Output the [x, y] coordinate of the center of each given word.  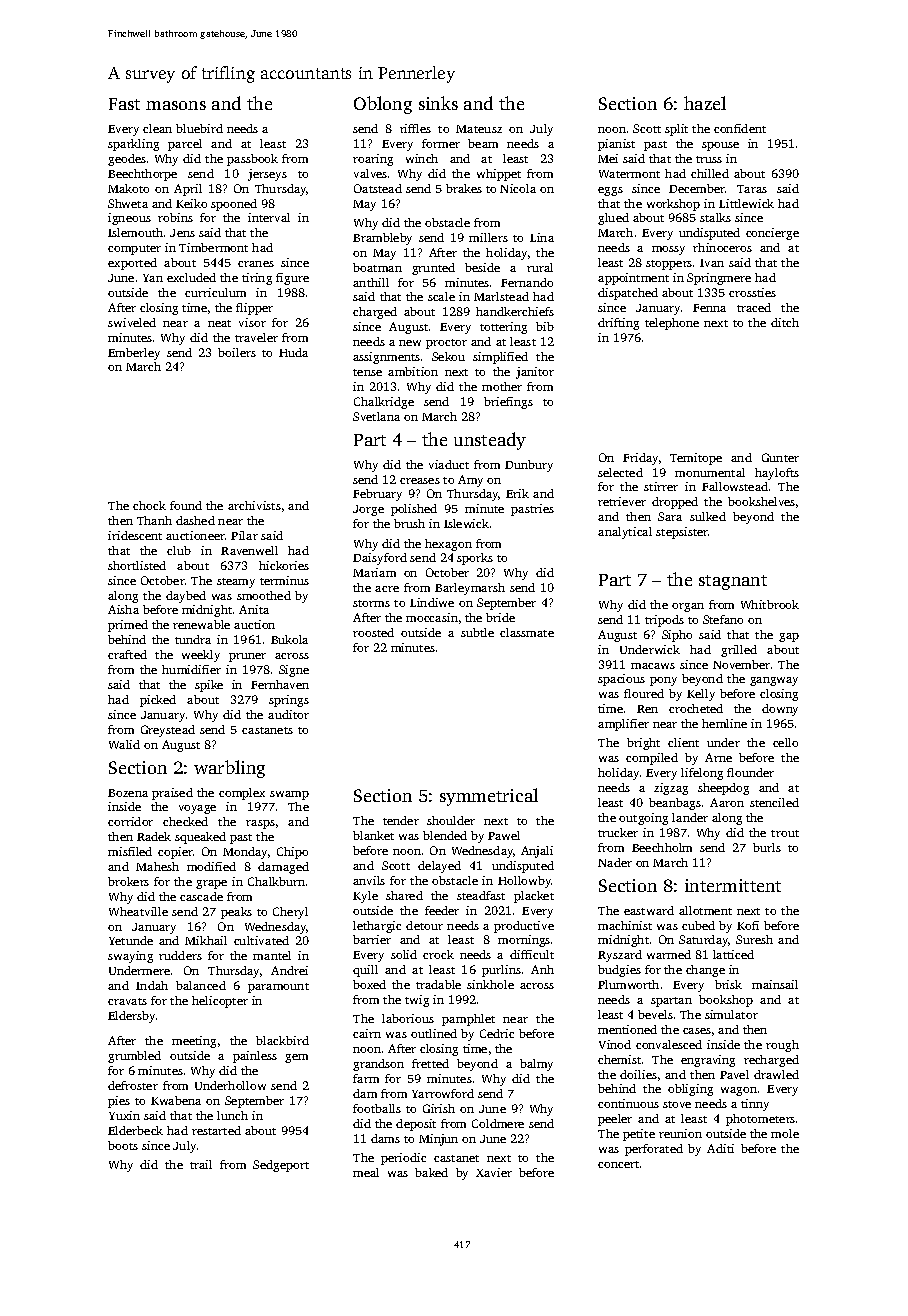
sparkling [133, 145]
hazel [705, 103]
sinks [438, 103]
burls [767, 847]
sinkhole [490, 984]
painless [255, 1057]
